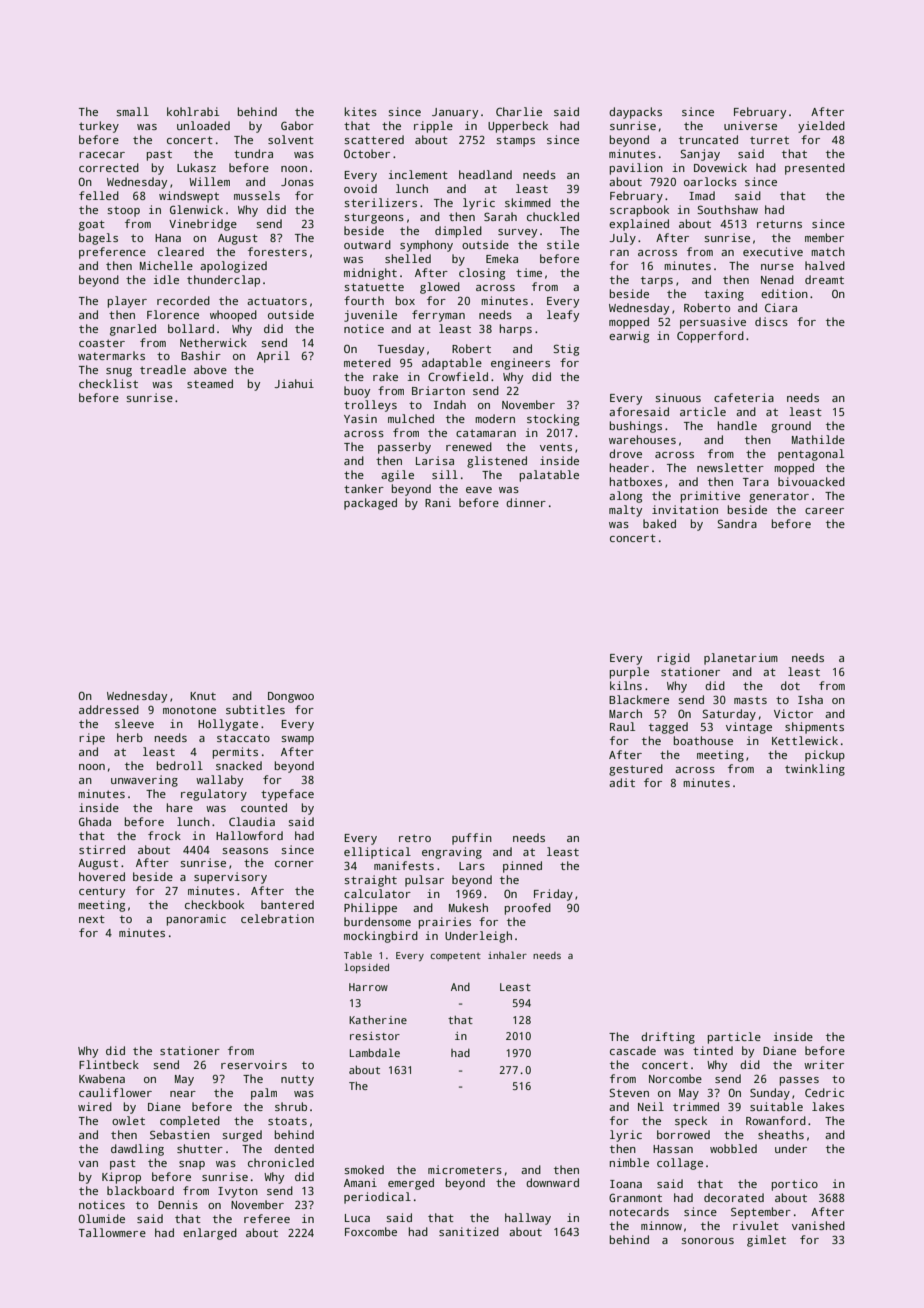  Describe the element at coordinates (741, 659) in the screenshot. I see `planetarium` at that location.
